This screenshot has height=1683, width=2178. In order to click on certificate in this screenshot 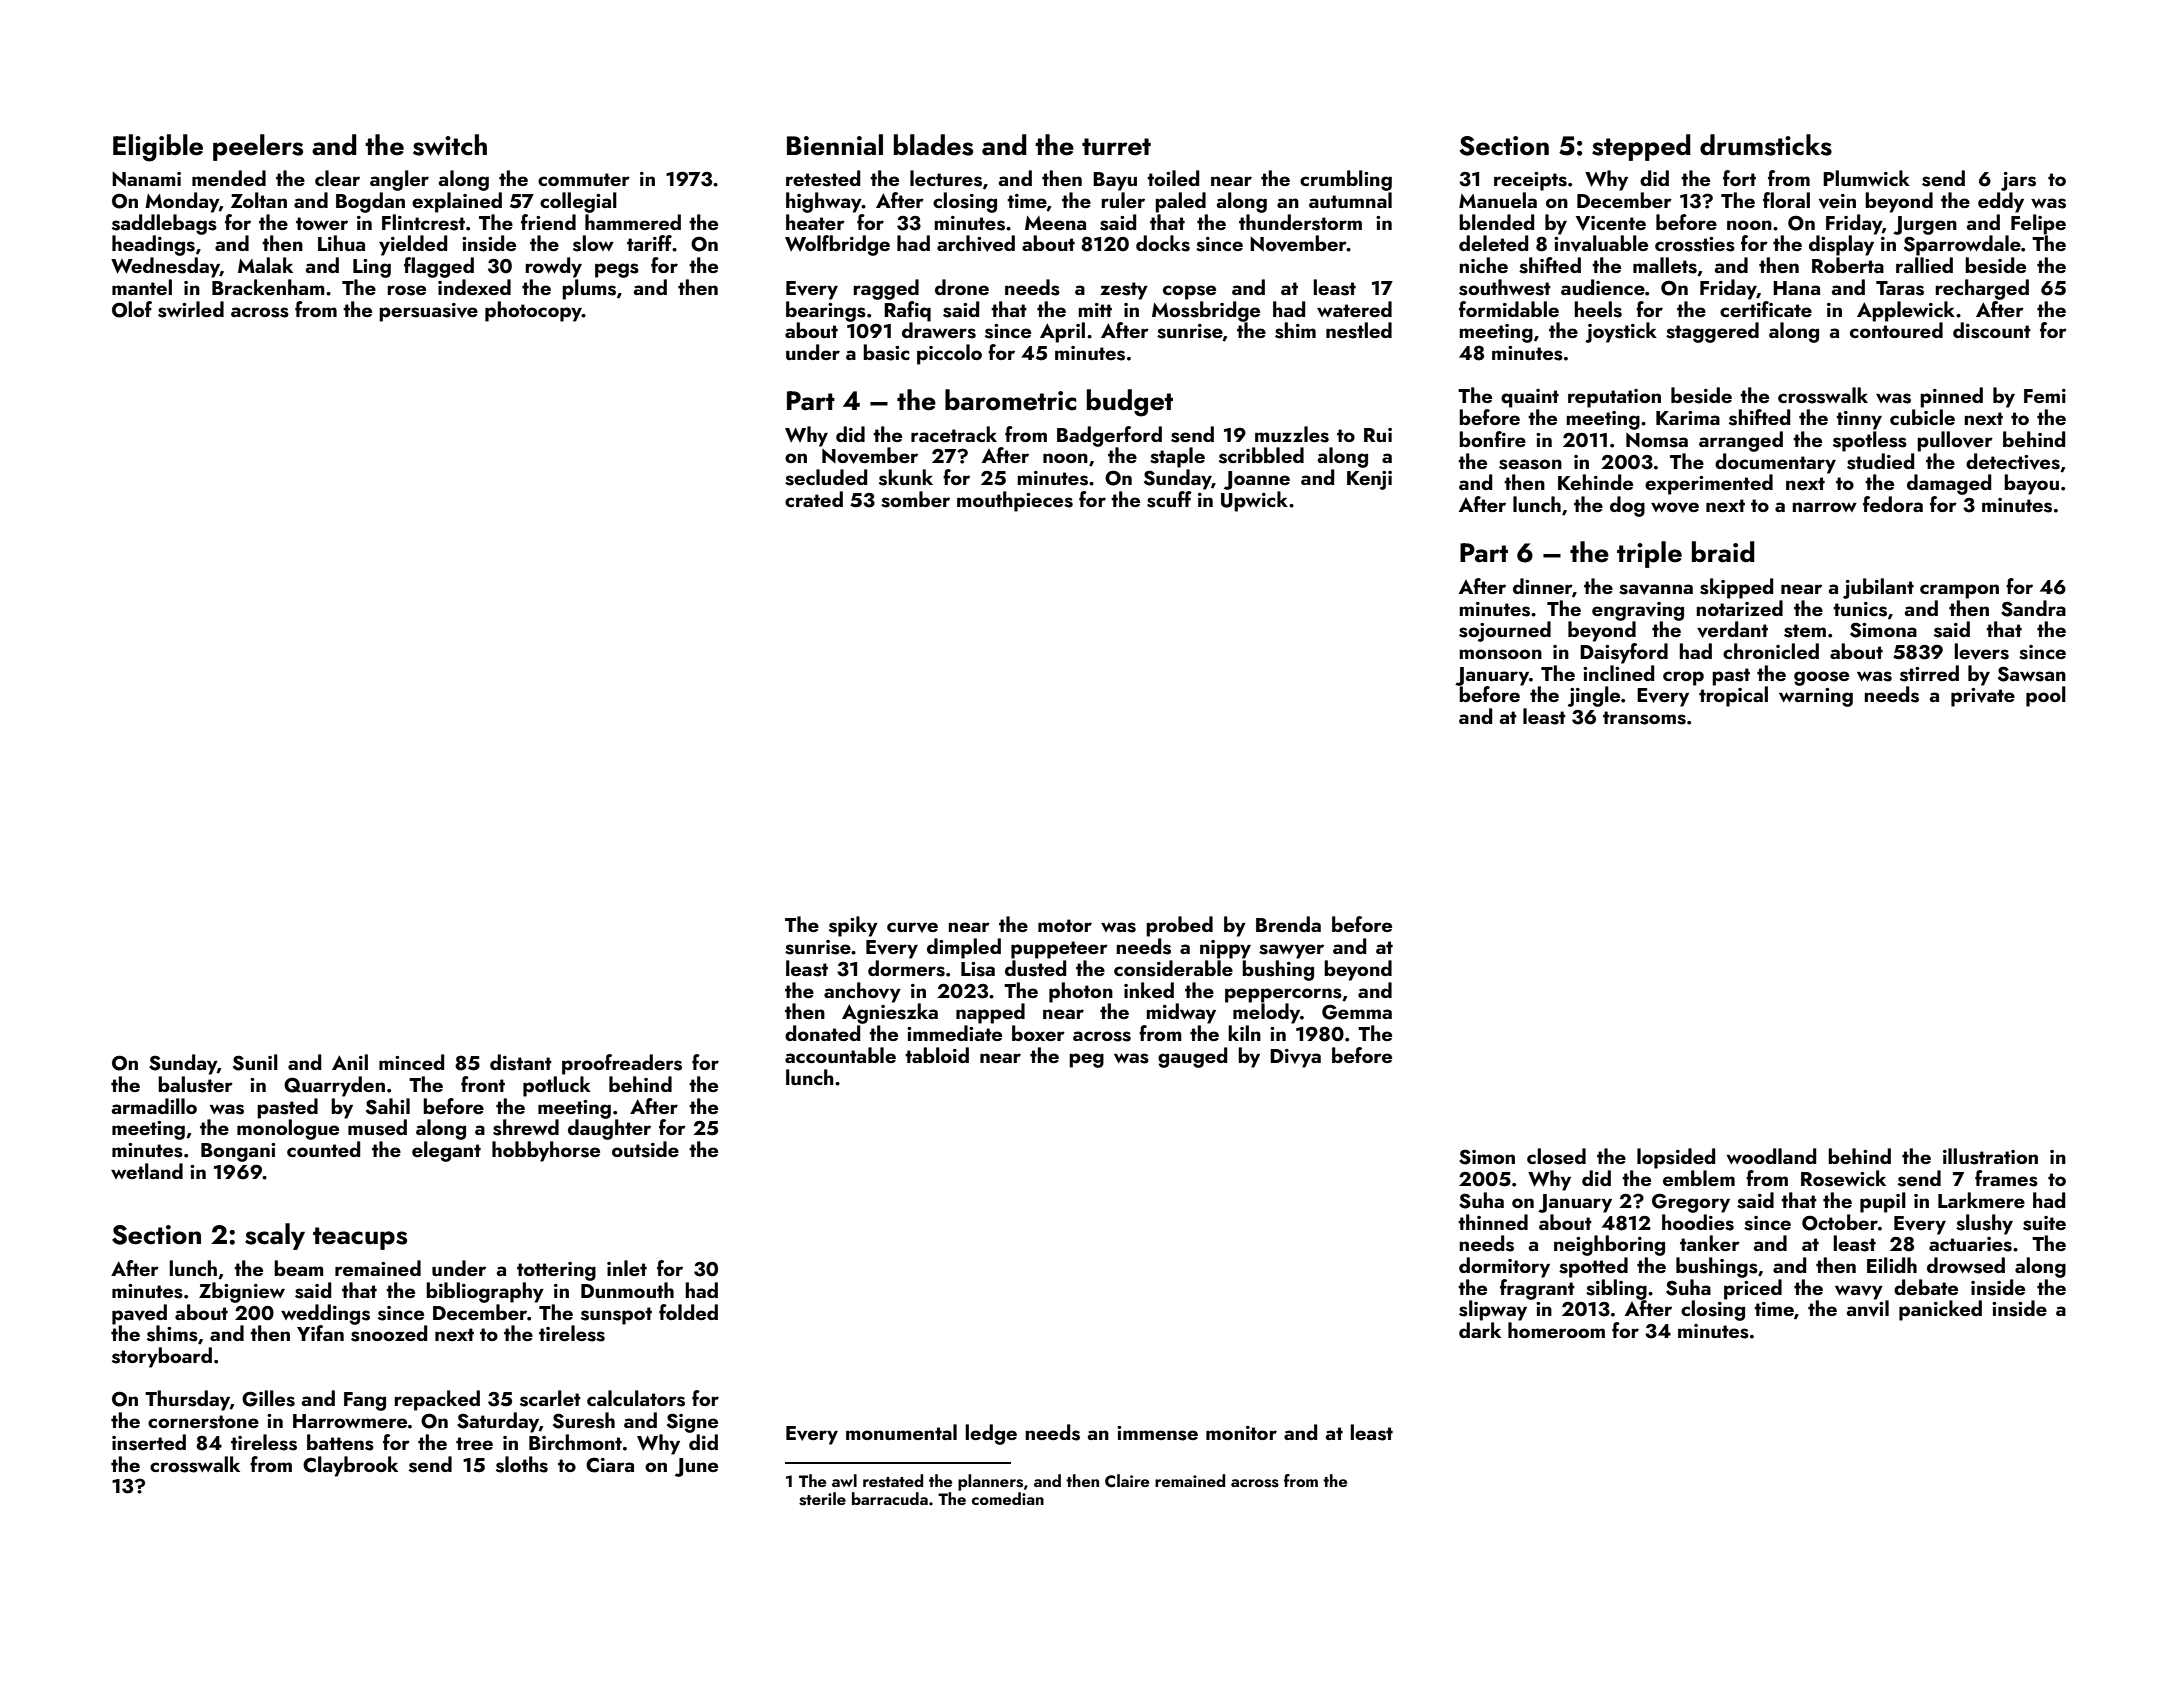, I will do `click(1766, 309)`.
